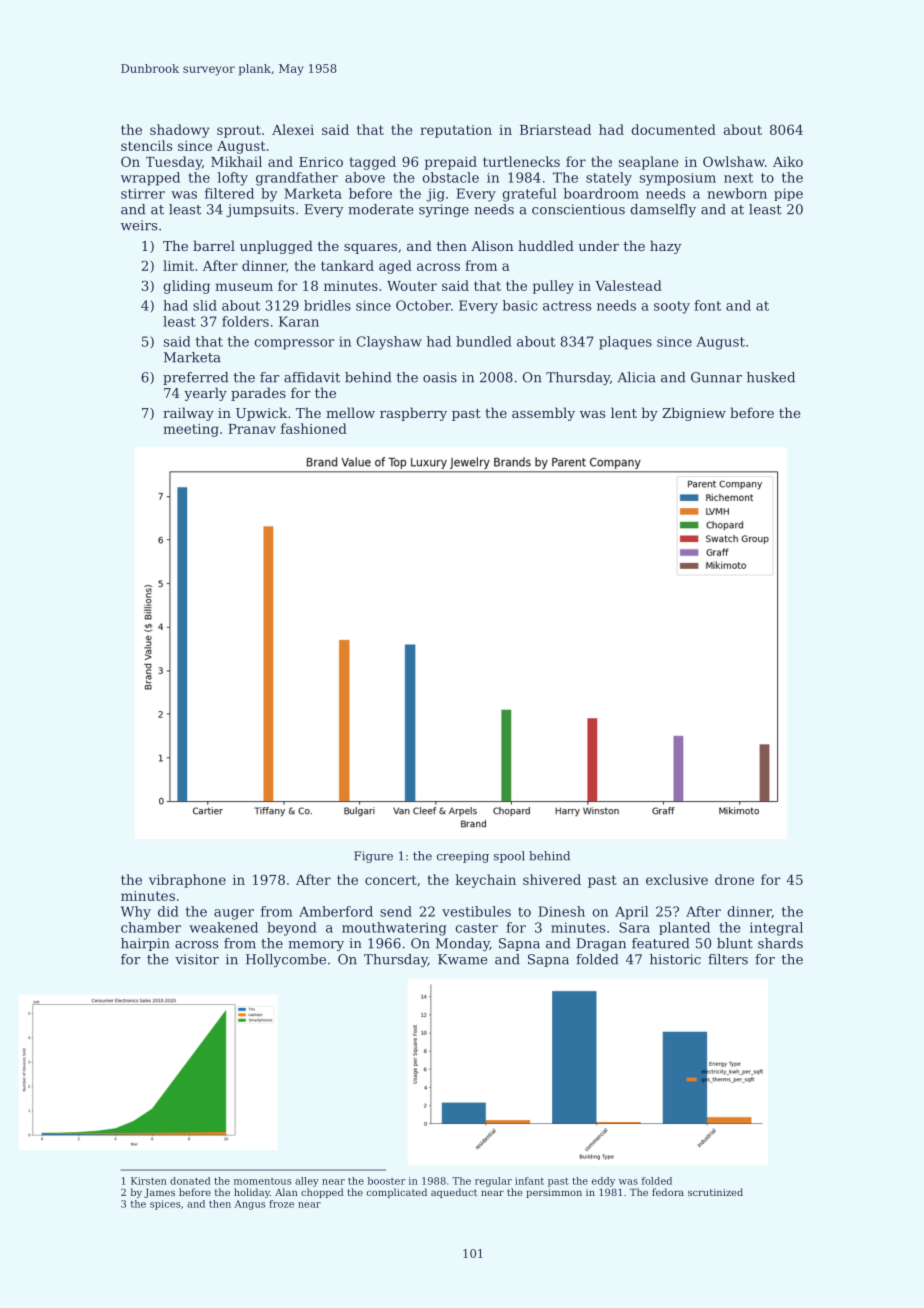 The height and width of the screenshot is (1308, 924). Describe the element at coordinates (636, 377) in the screenshot. I see `Alicia` at that location.
